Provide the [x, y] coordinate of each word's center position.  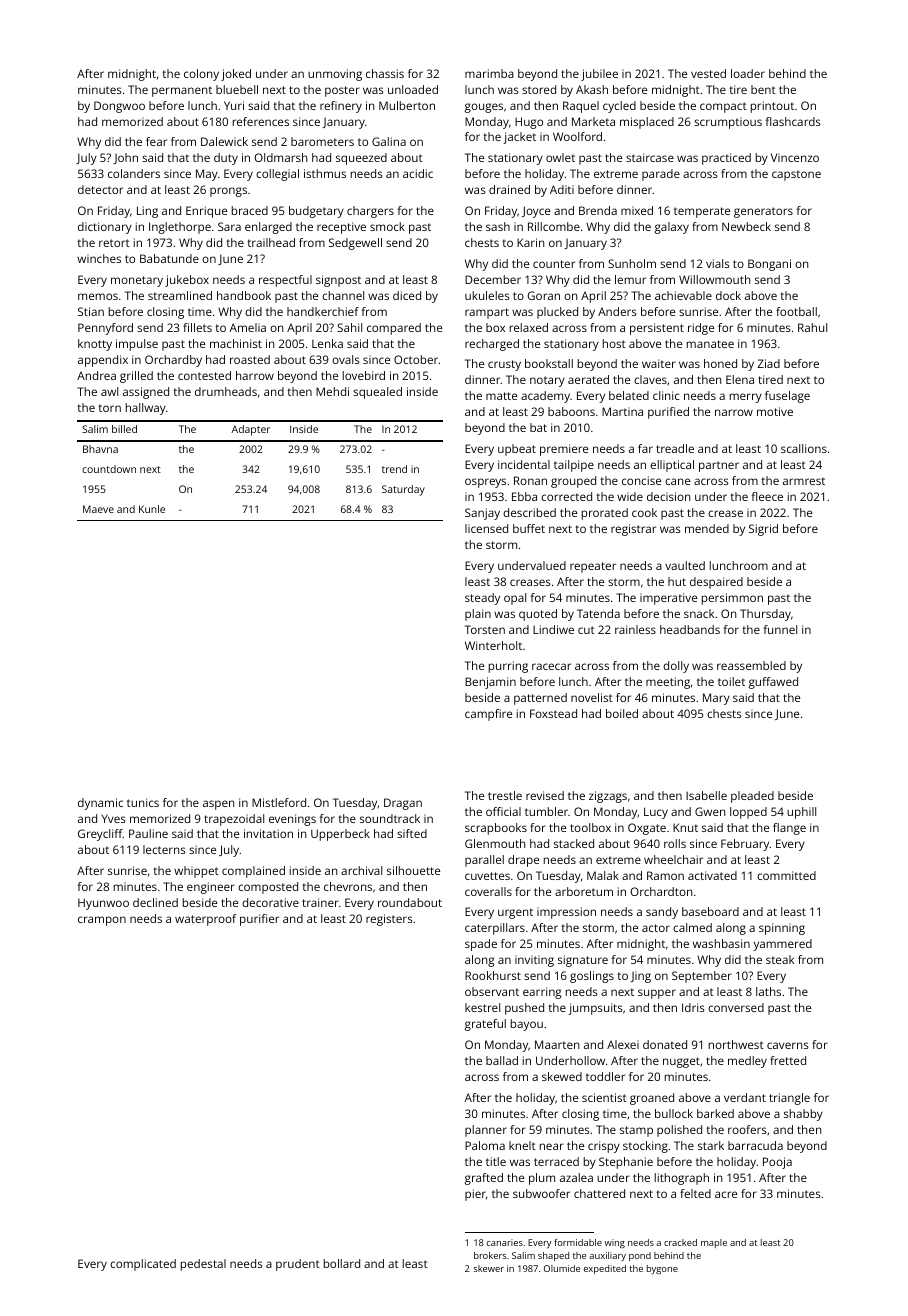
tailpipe [574, 466]
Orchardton [661, 891]
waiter [659, 363]
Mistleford [279, 802]
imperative [668, 599]
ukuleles [487, 295]
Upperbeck [340, 835]
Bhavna [100, 449]
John [125, 158]
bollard [342, 1263]
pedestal [203, 1265]
